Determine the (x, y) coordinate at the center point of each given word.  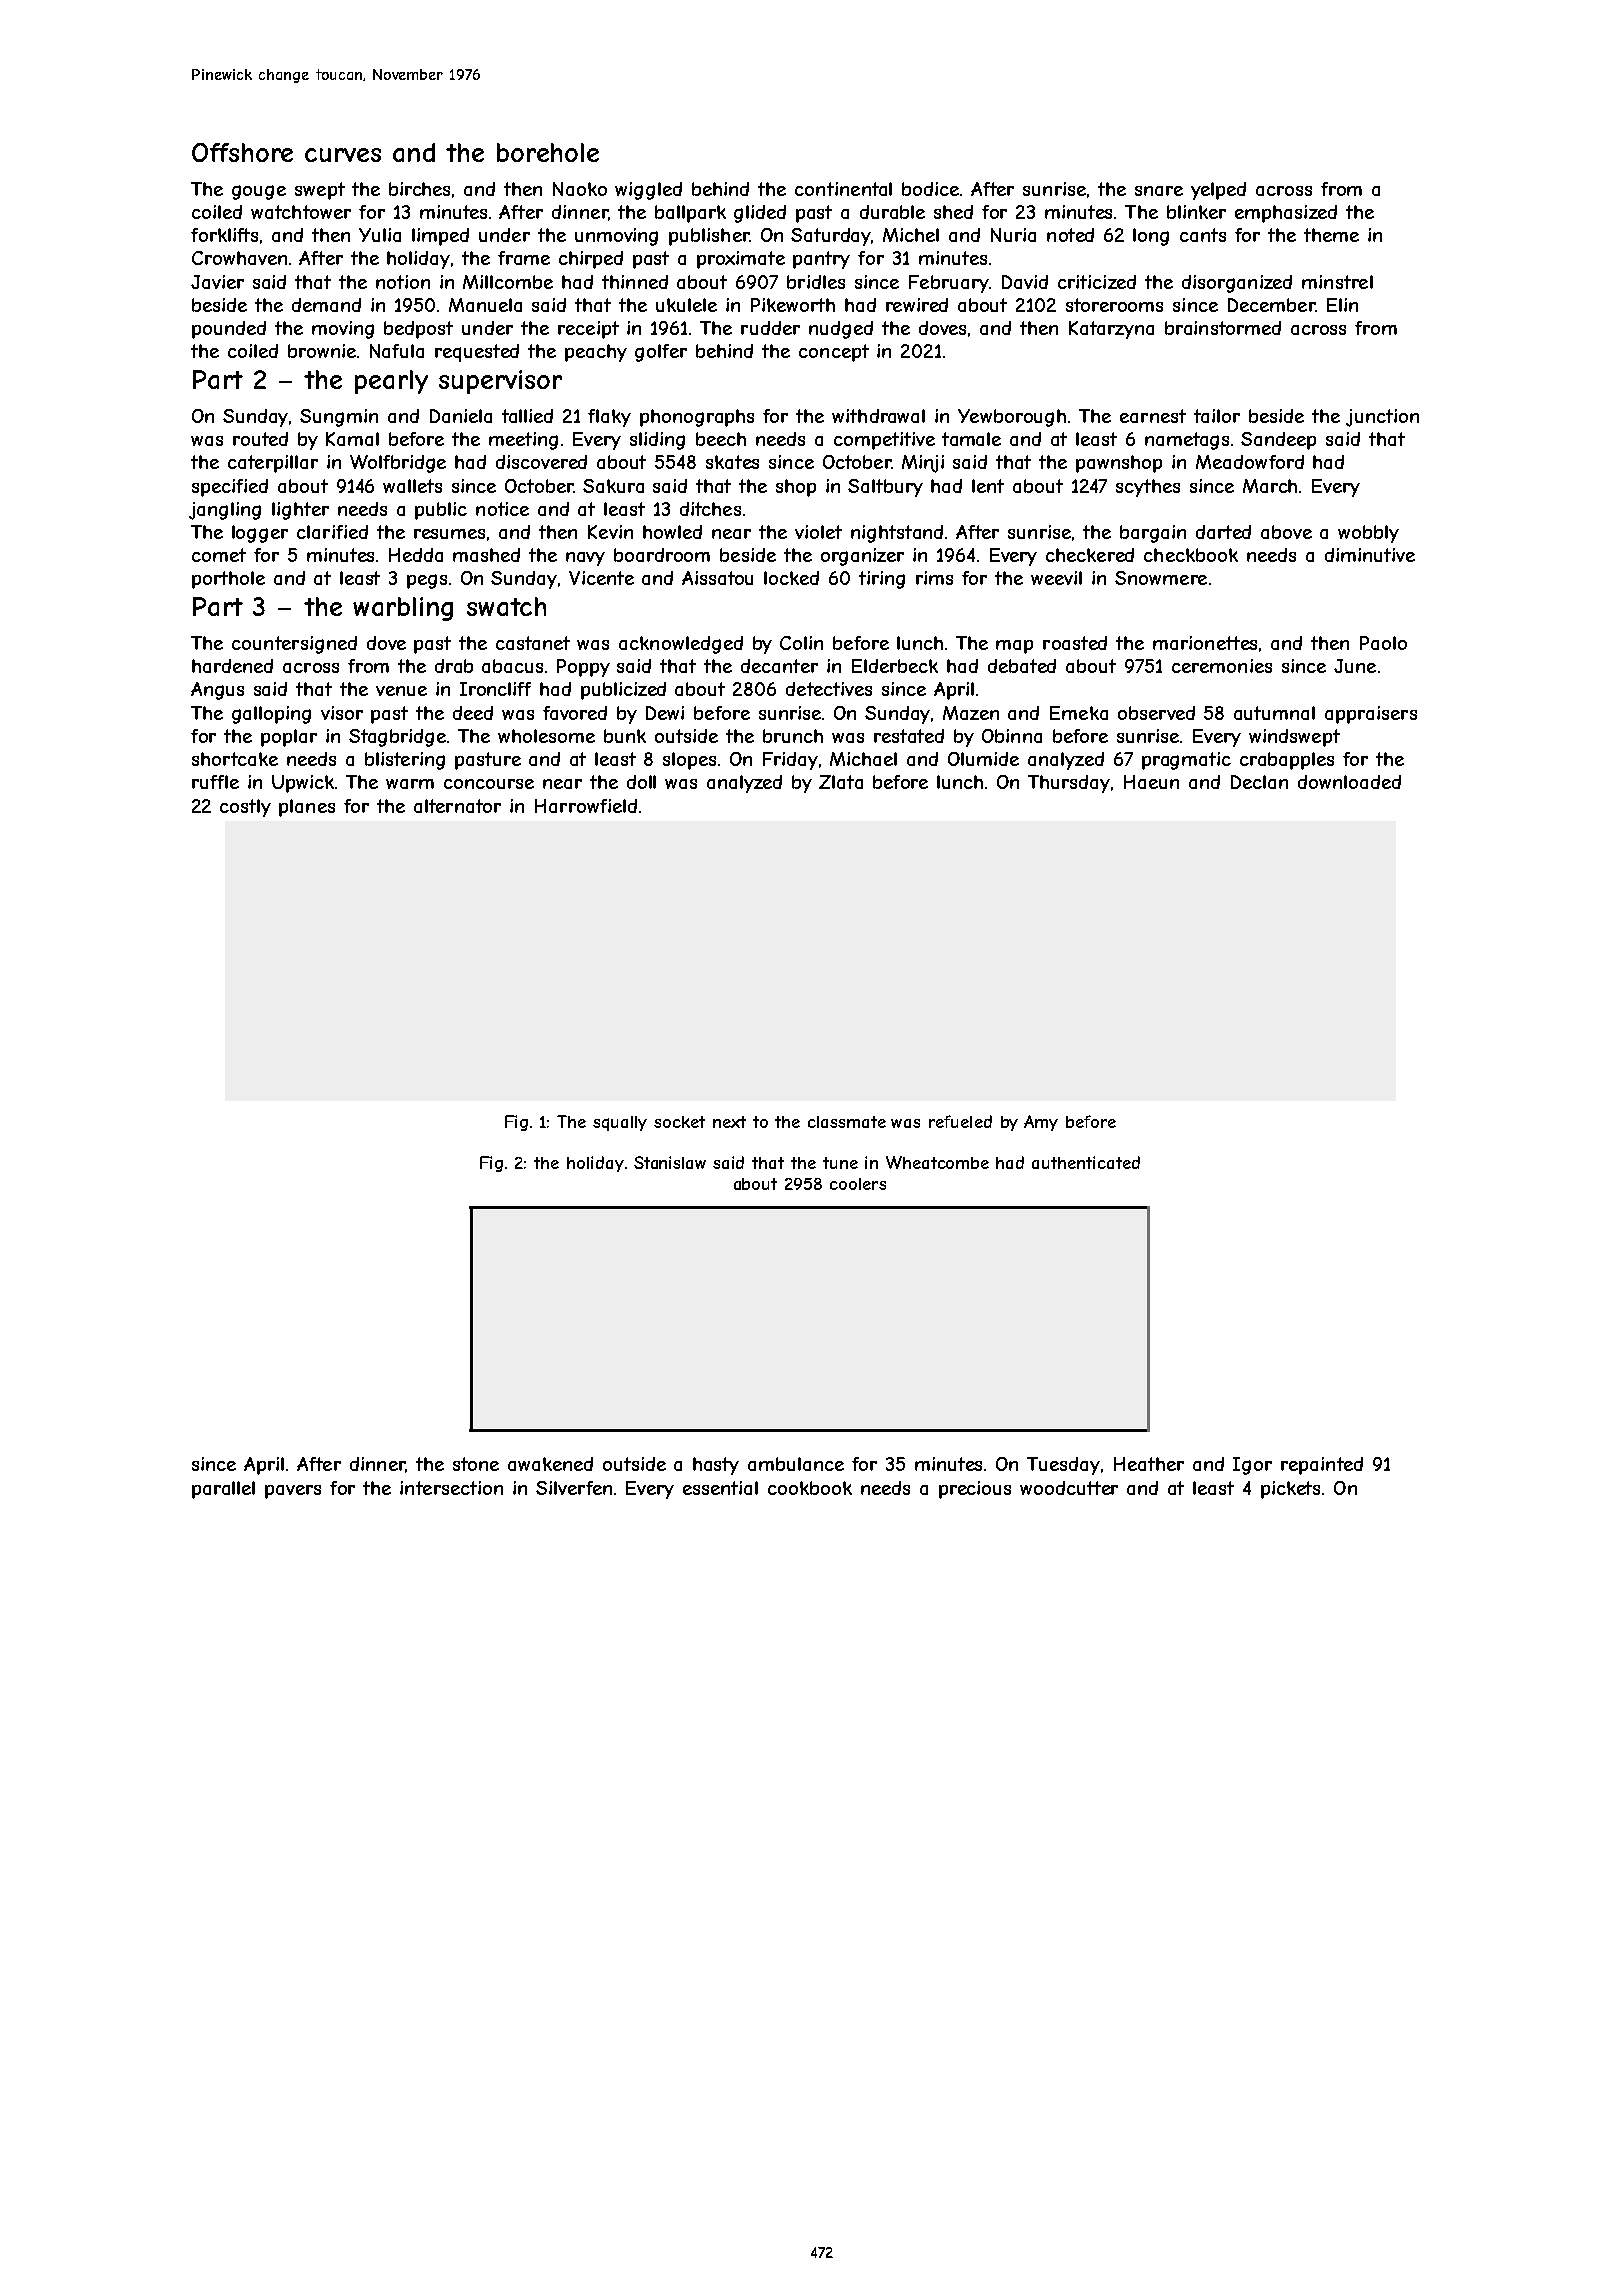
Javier (217, 282)
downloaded (1349, 782)
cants (1203, 235)
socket (679, 1122)
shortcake (235, 759)
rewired (917, 305)
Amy (1041, 1123)
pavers (293, 1492)
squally (620, 1123)
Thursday (1069, 784)
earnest (1153, 416)
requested (477, 353)
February (949, 284)
